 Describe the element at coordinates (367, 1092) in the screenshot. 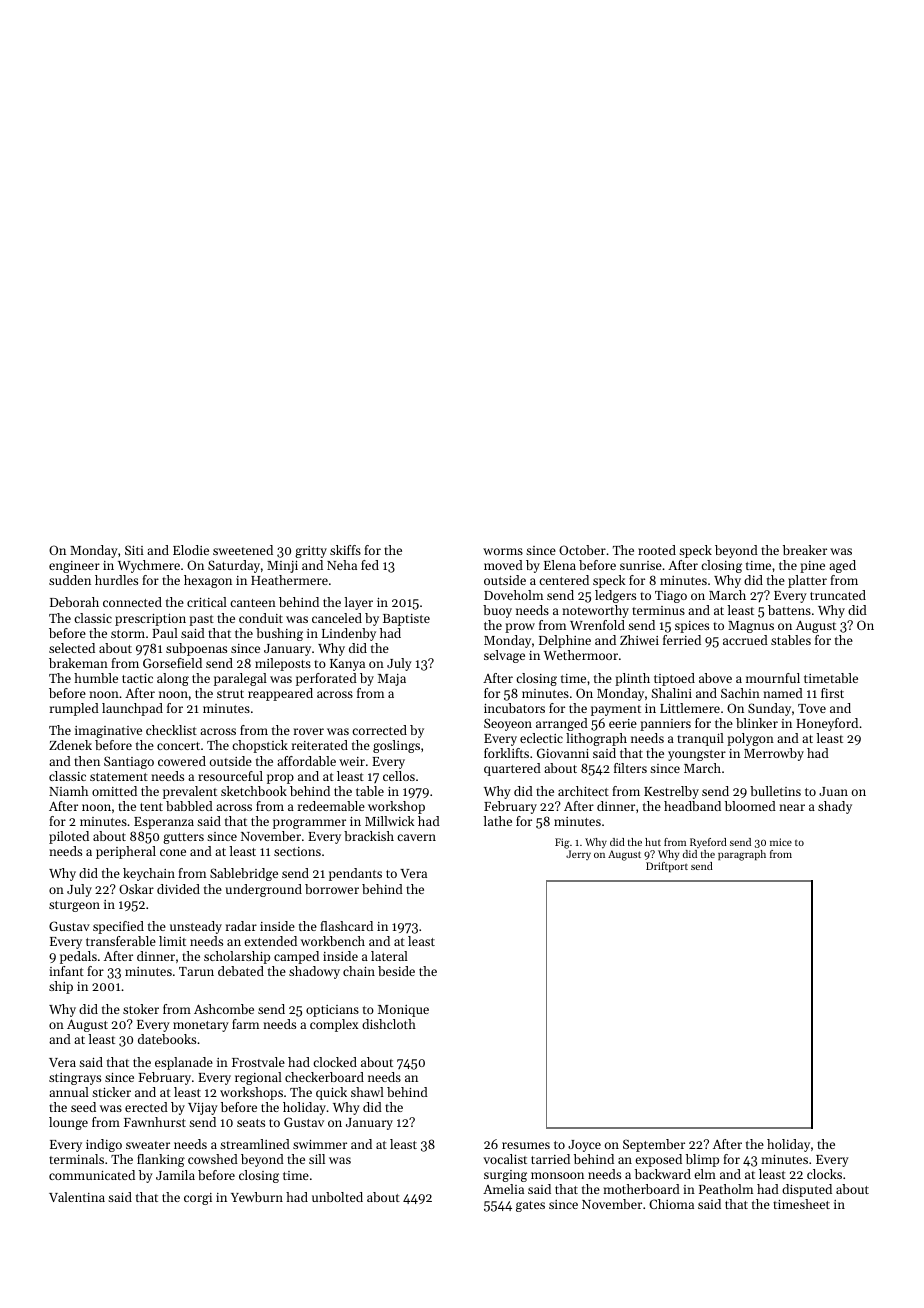

I see `shawl` at that location.
